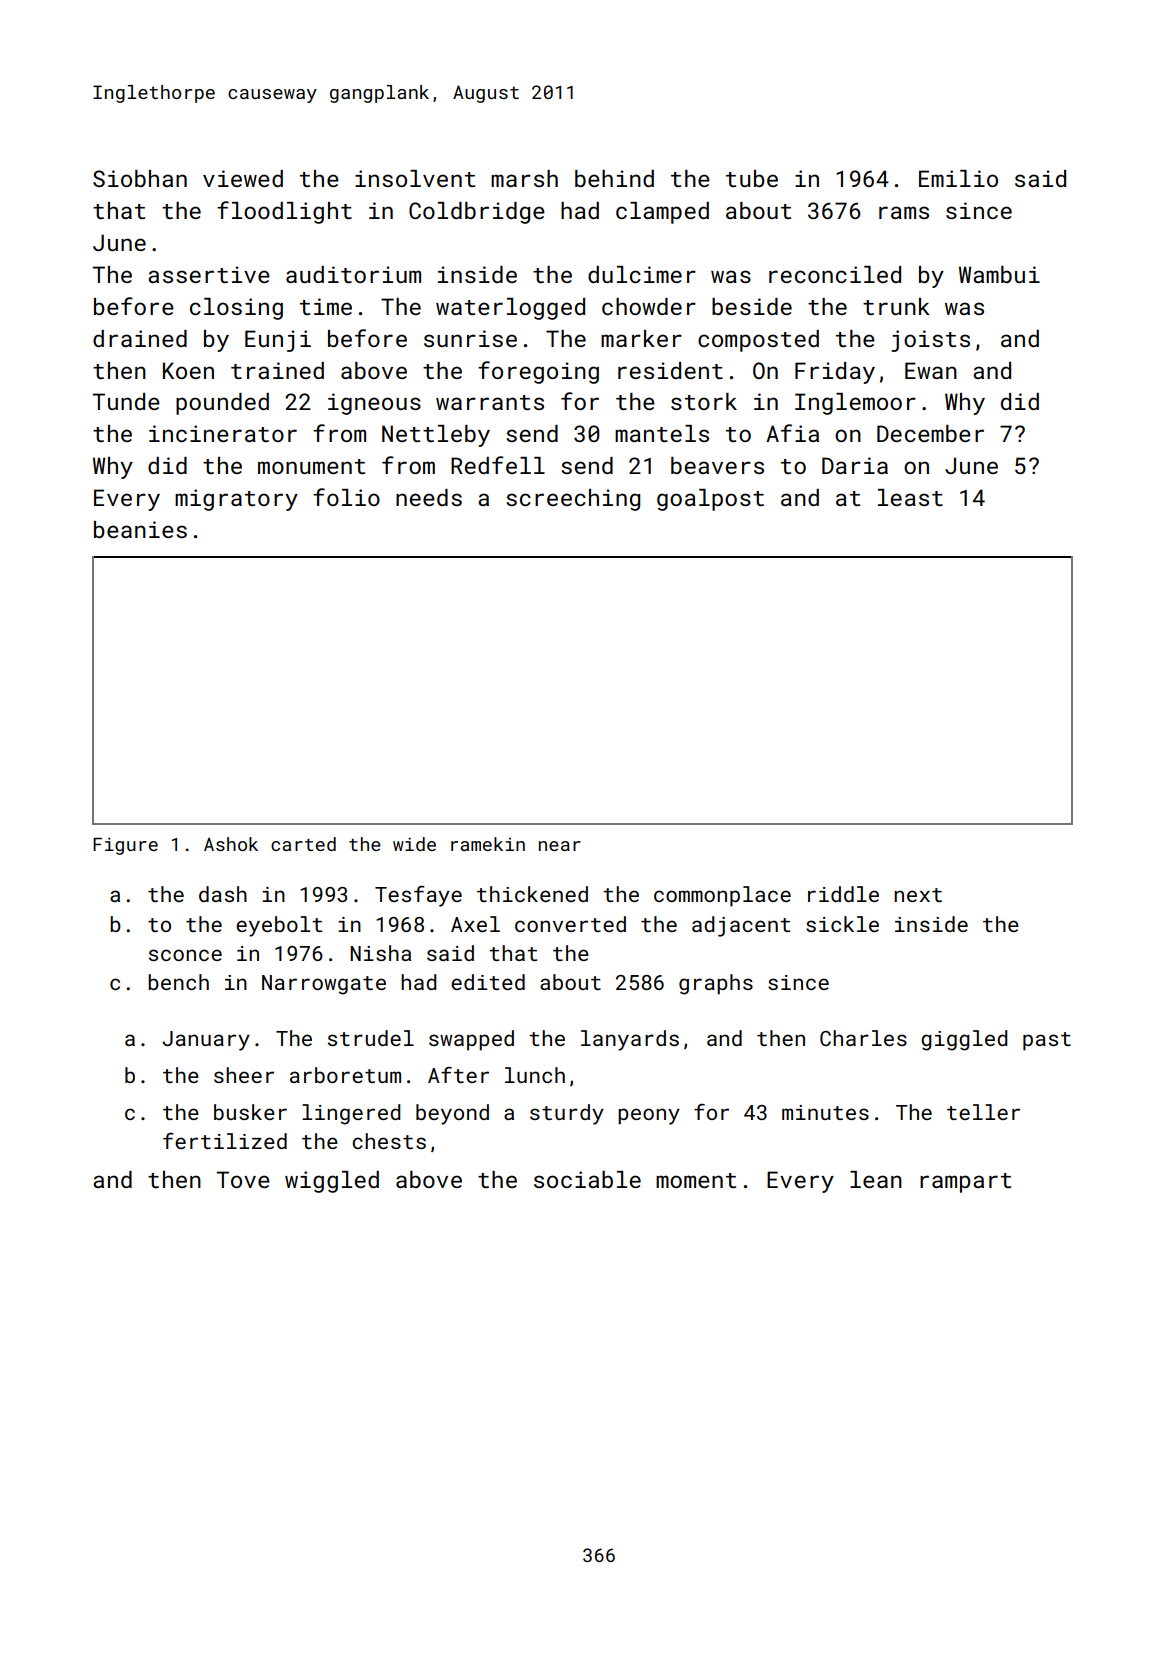 This screenshot has height=1654, width=1165. What do you see at coordinates (243, 1179) in the screenshot?
I see `Tove` at bounding box center [243, 1179].
